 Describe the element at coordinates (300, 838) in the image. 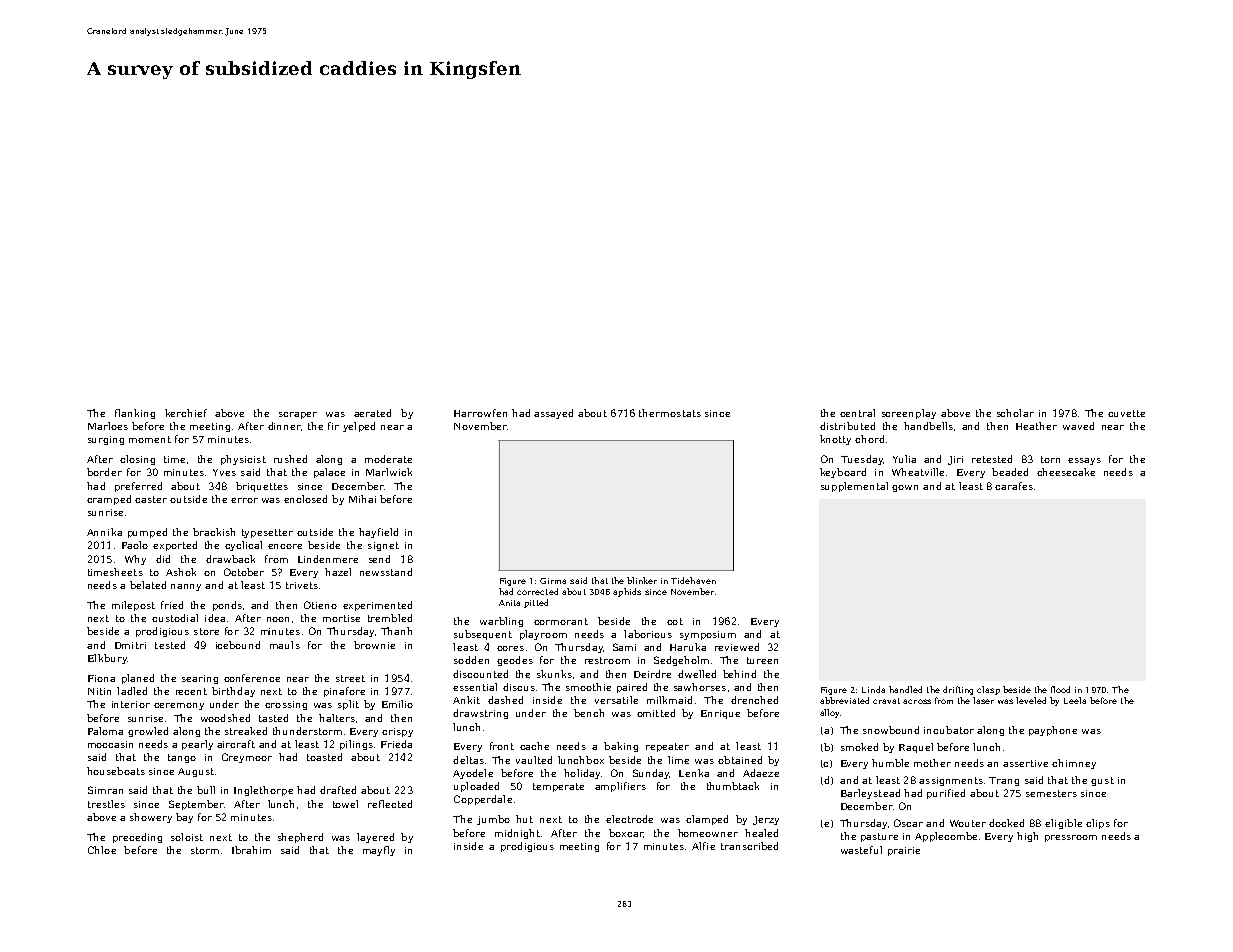

I see `shepherd` at that location.
